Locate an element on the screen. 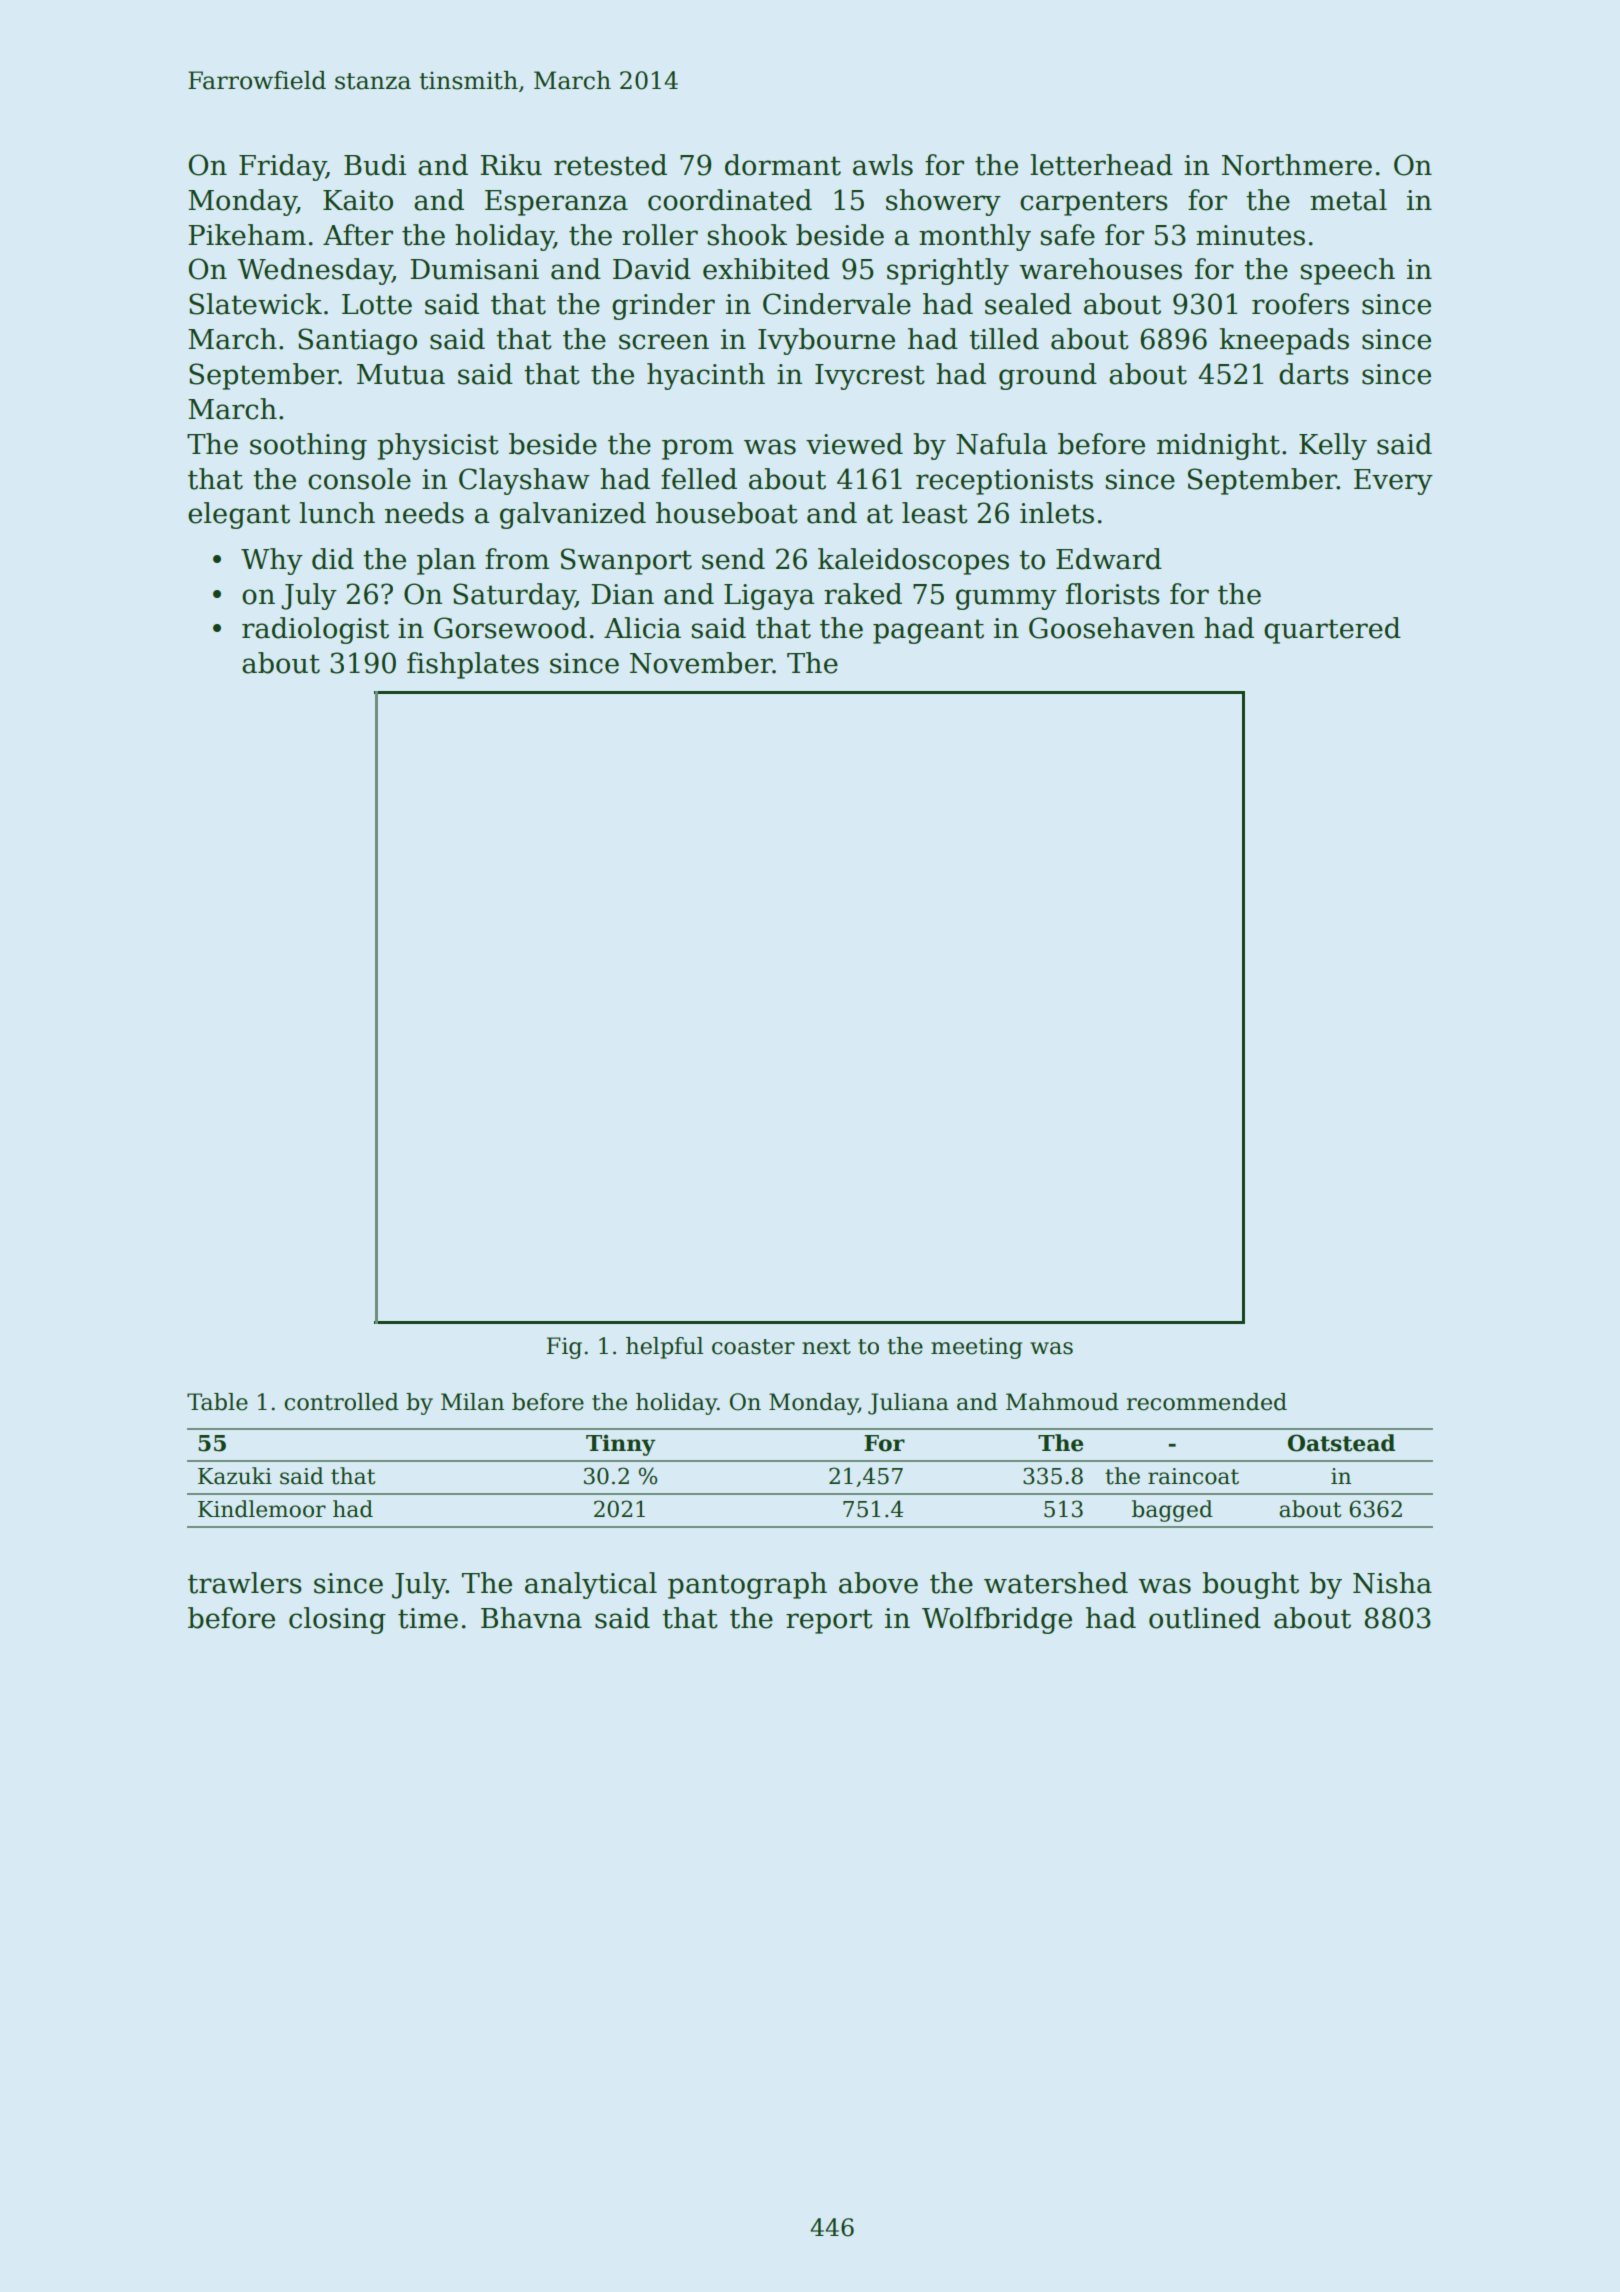 The image size is (1620, 2292). Fig is located at coordinates (564, 1348).
